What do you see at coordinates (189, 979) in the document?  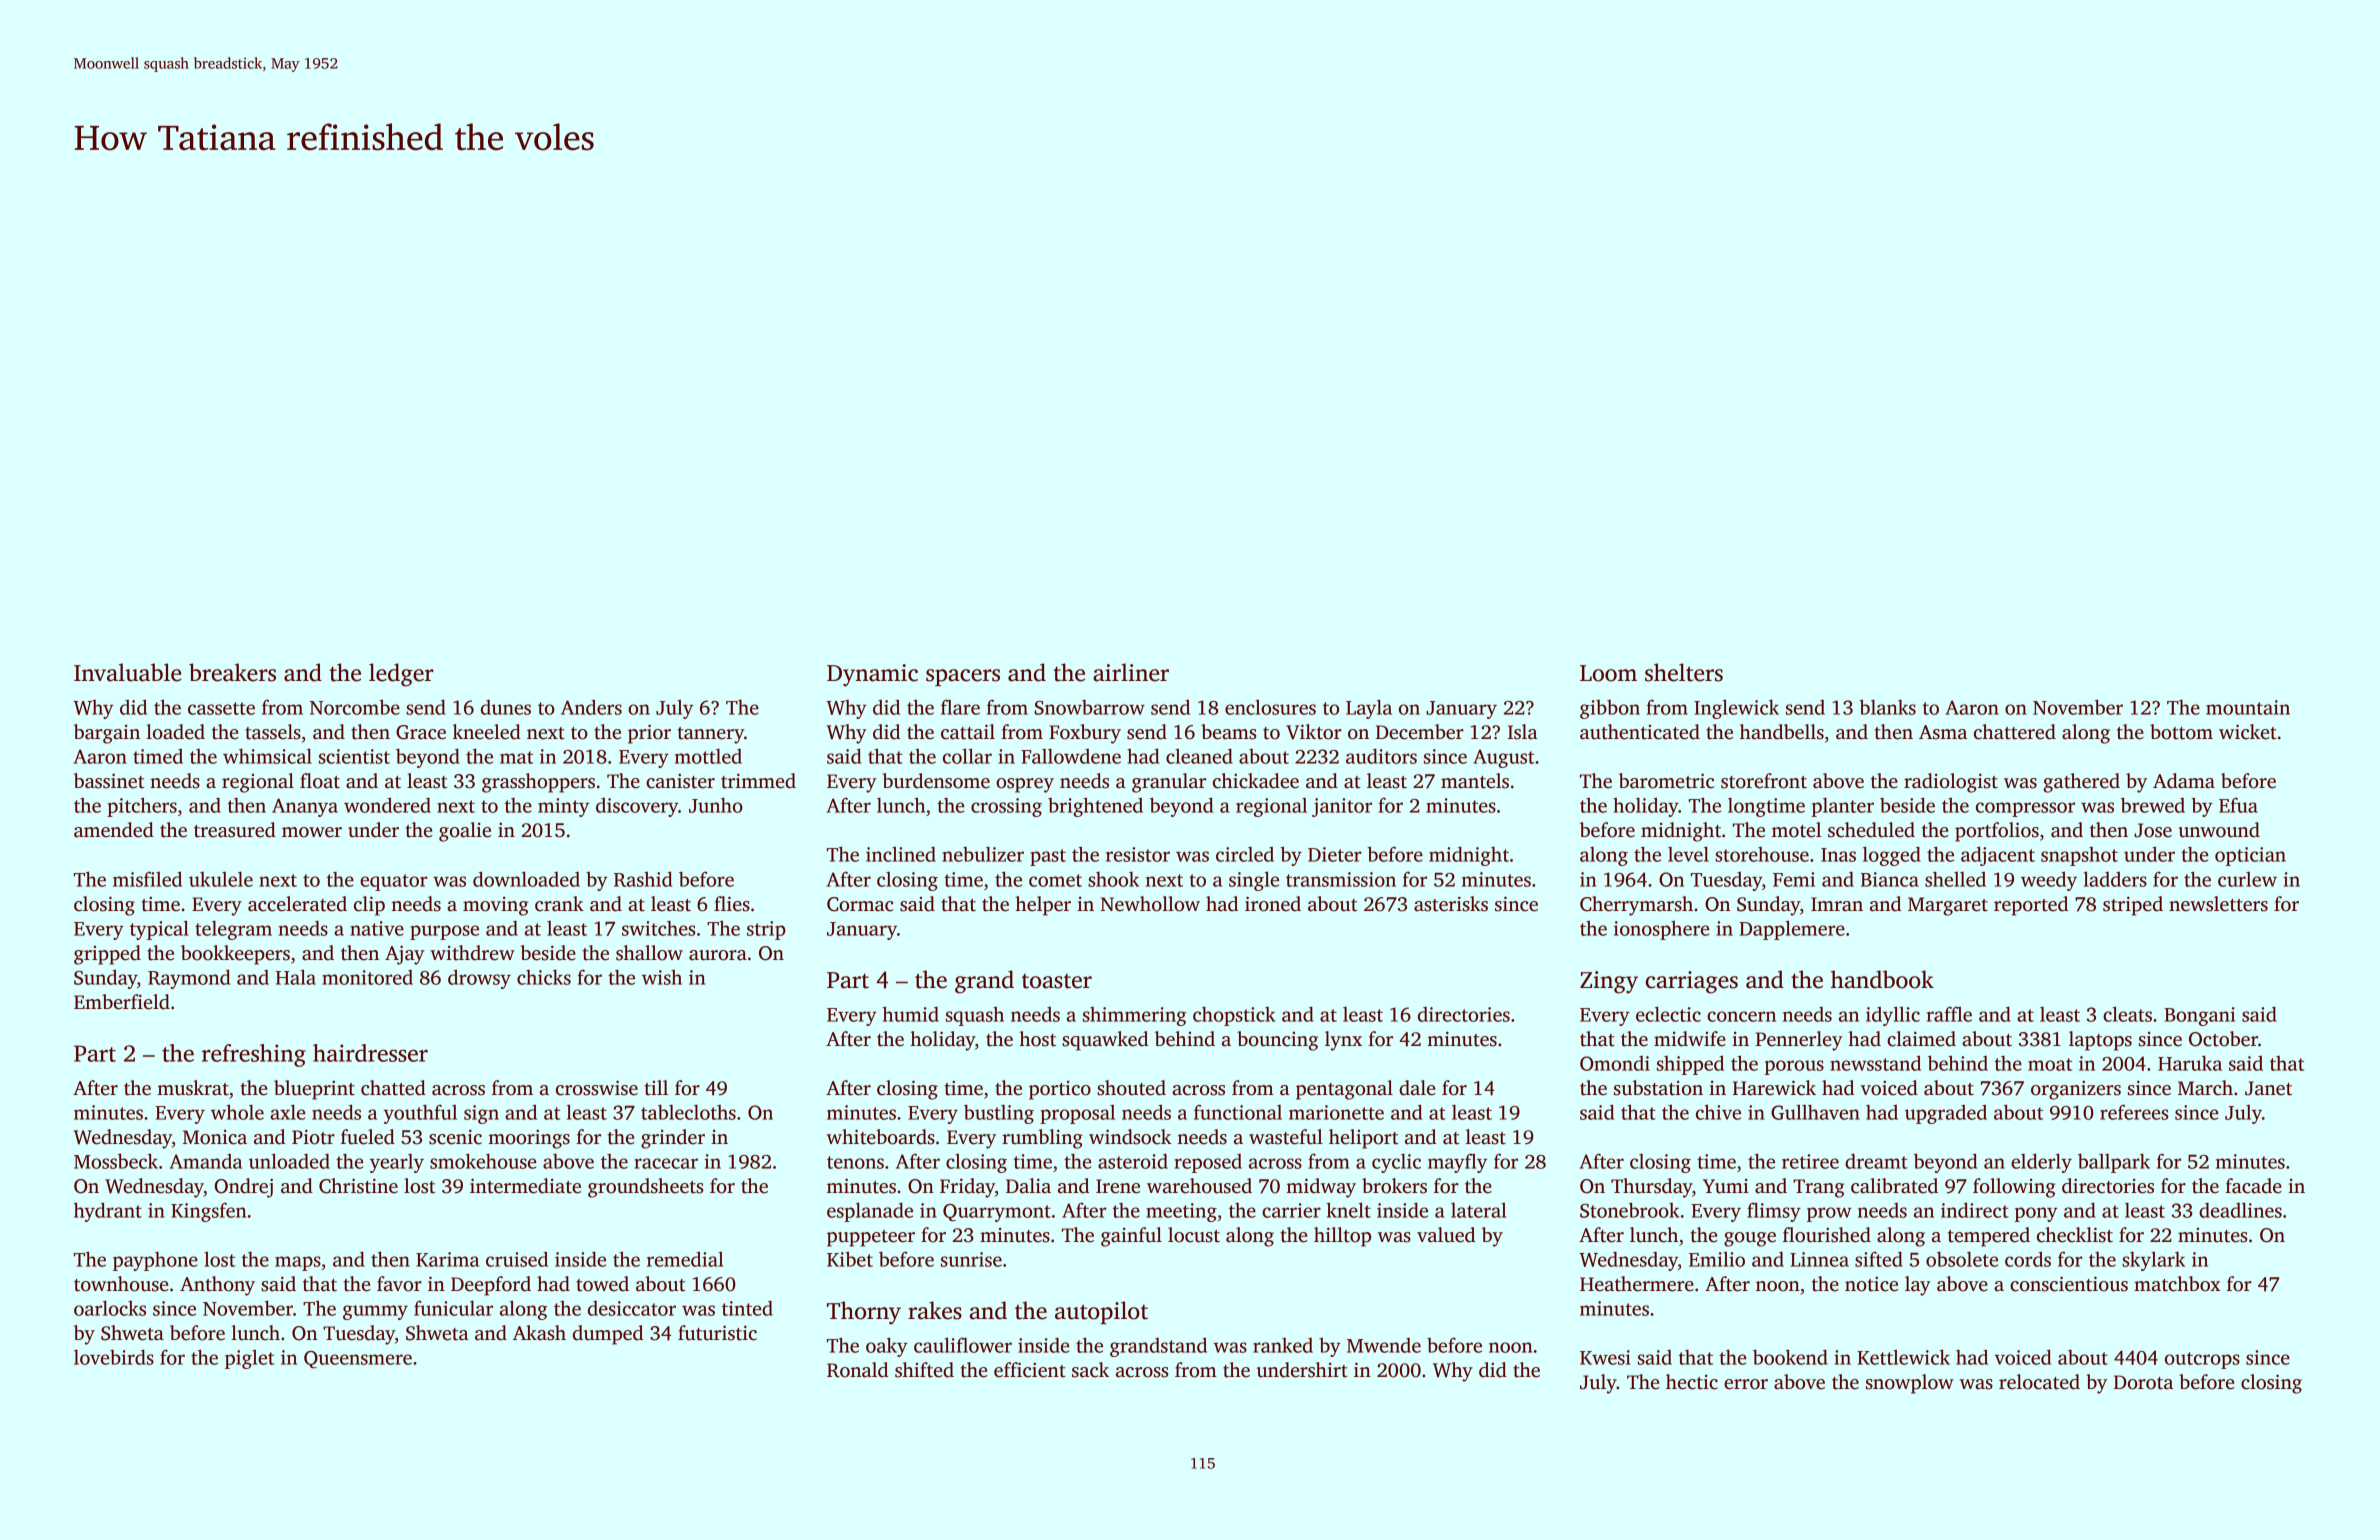 I see `Raymond` at bounding box center [189, 979].
